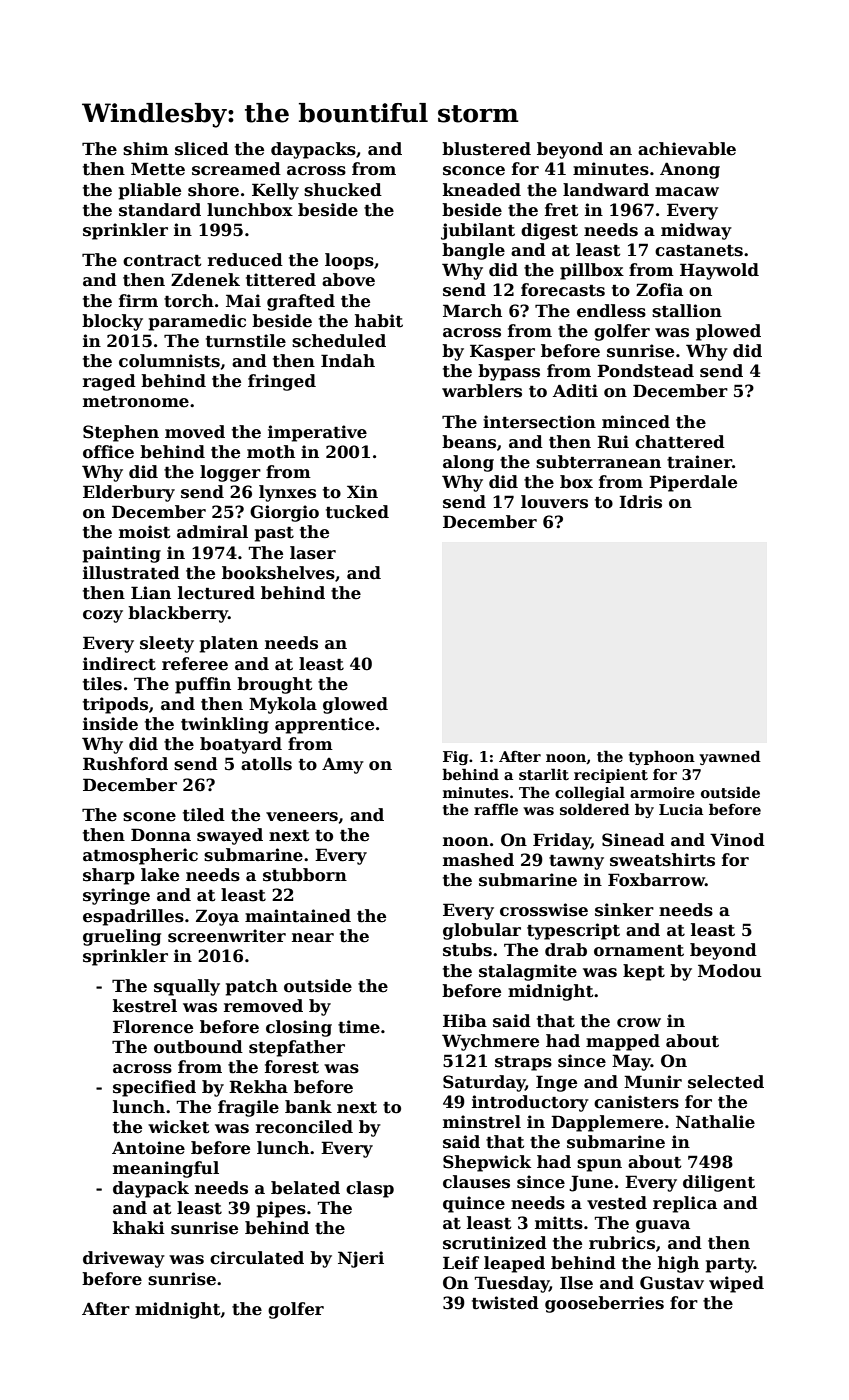 The width and height of the page is (849, 1400). I want to click on blustered, so click(486, 149).
